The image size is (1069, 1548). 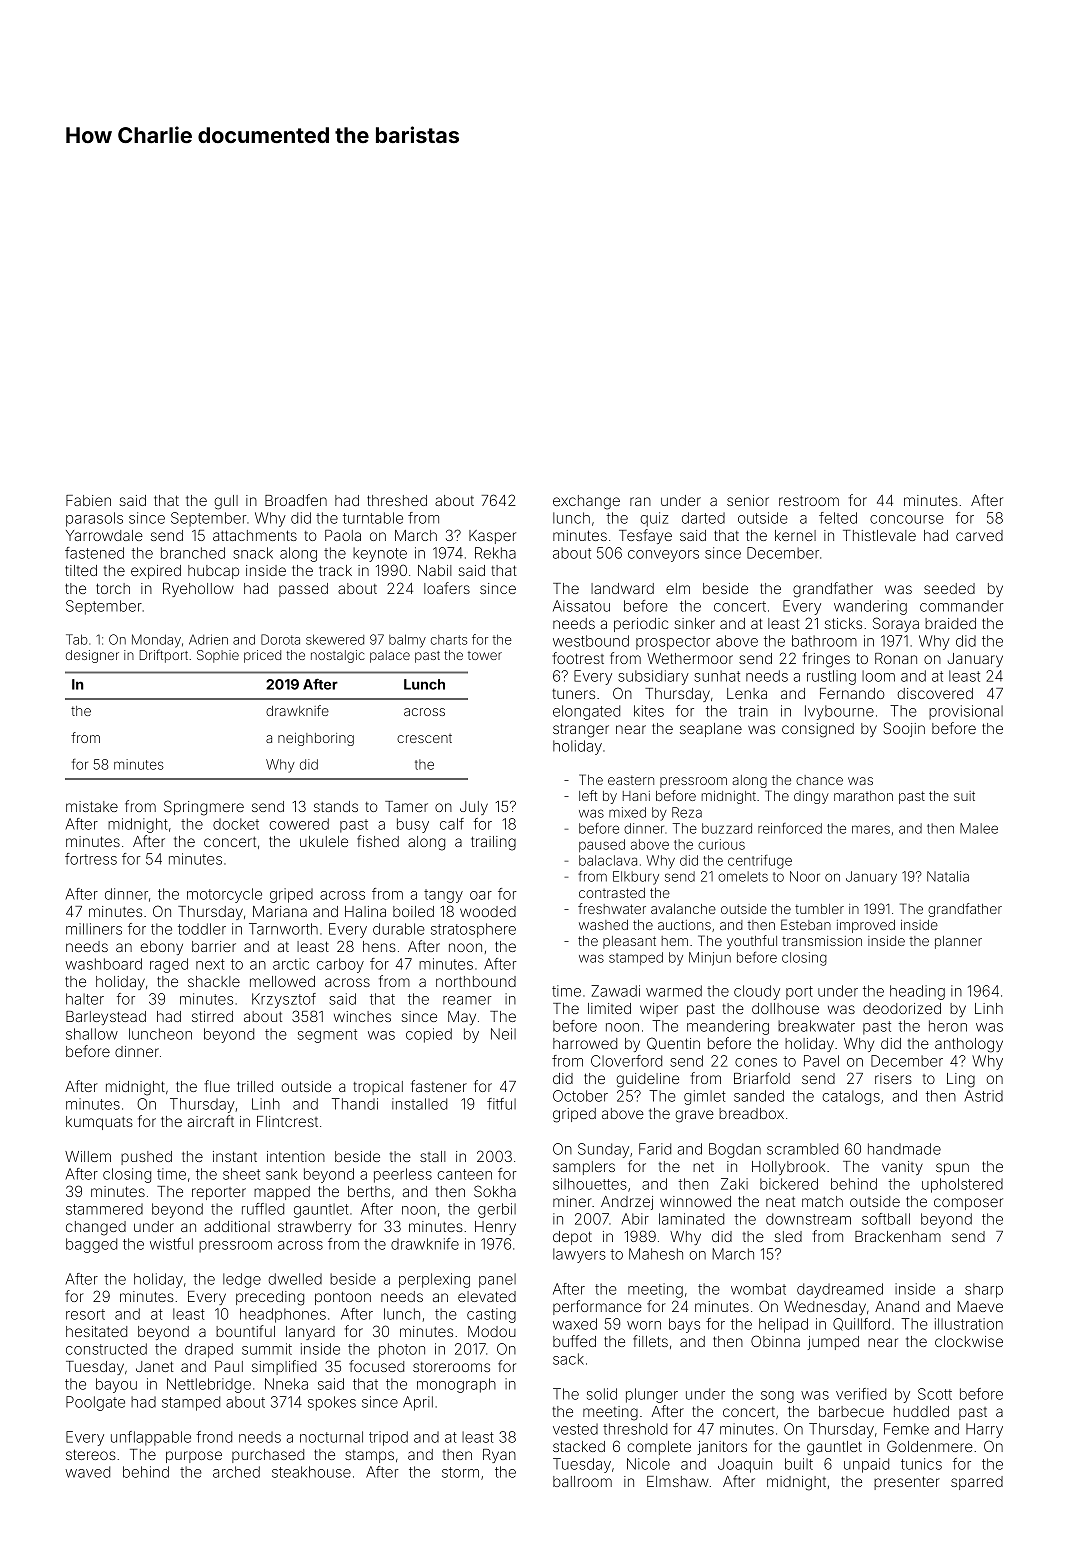 I want to click on shallow, so click(x=92, y=1034).
